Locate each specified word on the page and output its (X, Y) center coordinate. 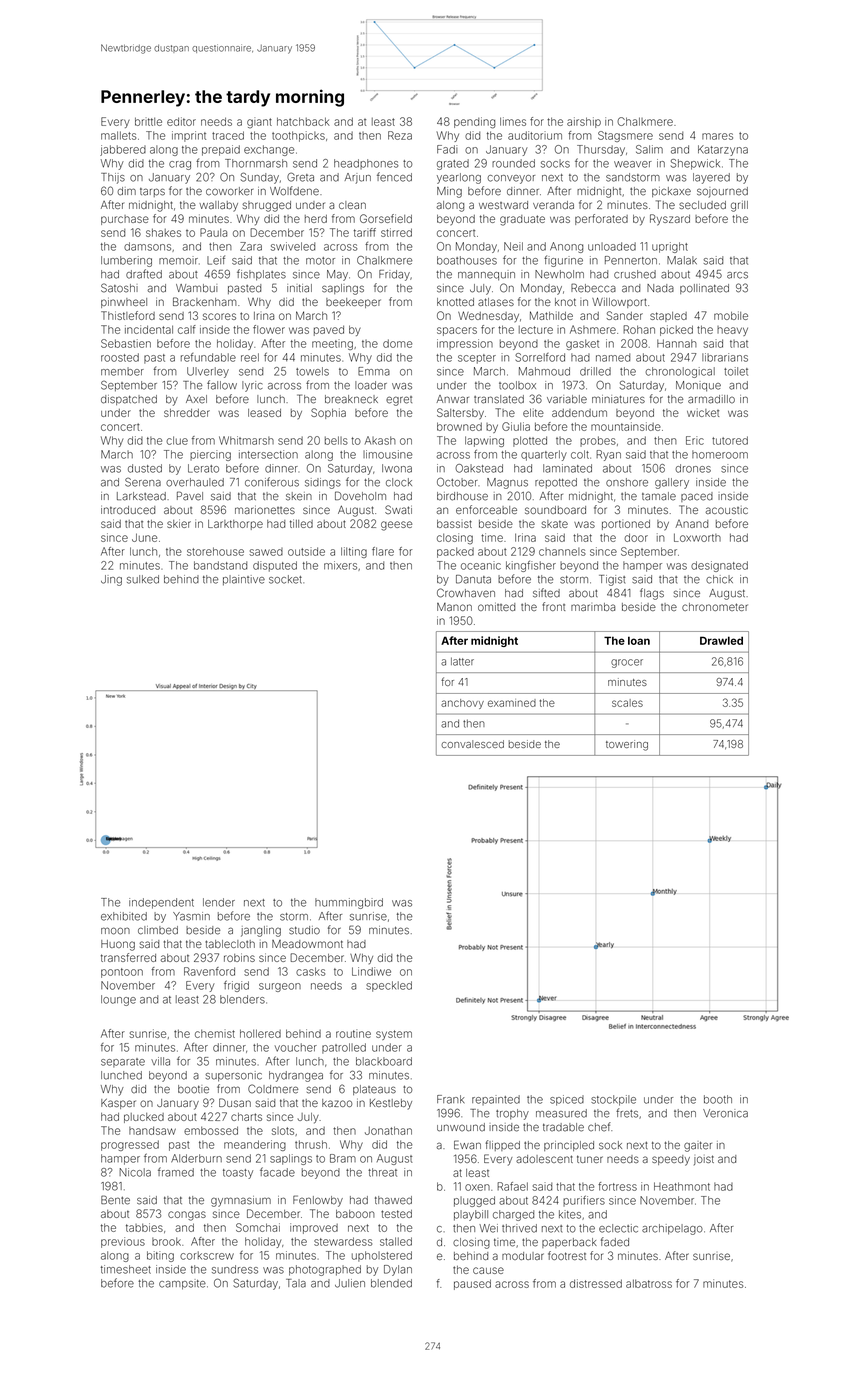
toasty (238, 1174)
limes (513, 121)
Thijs (113, 178)
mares (717, 136)
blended (391, 1283)
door (636, 537)
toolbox (517, 385)
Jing (111, 580)
